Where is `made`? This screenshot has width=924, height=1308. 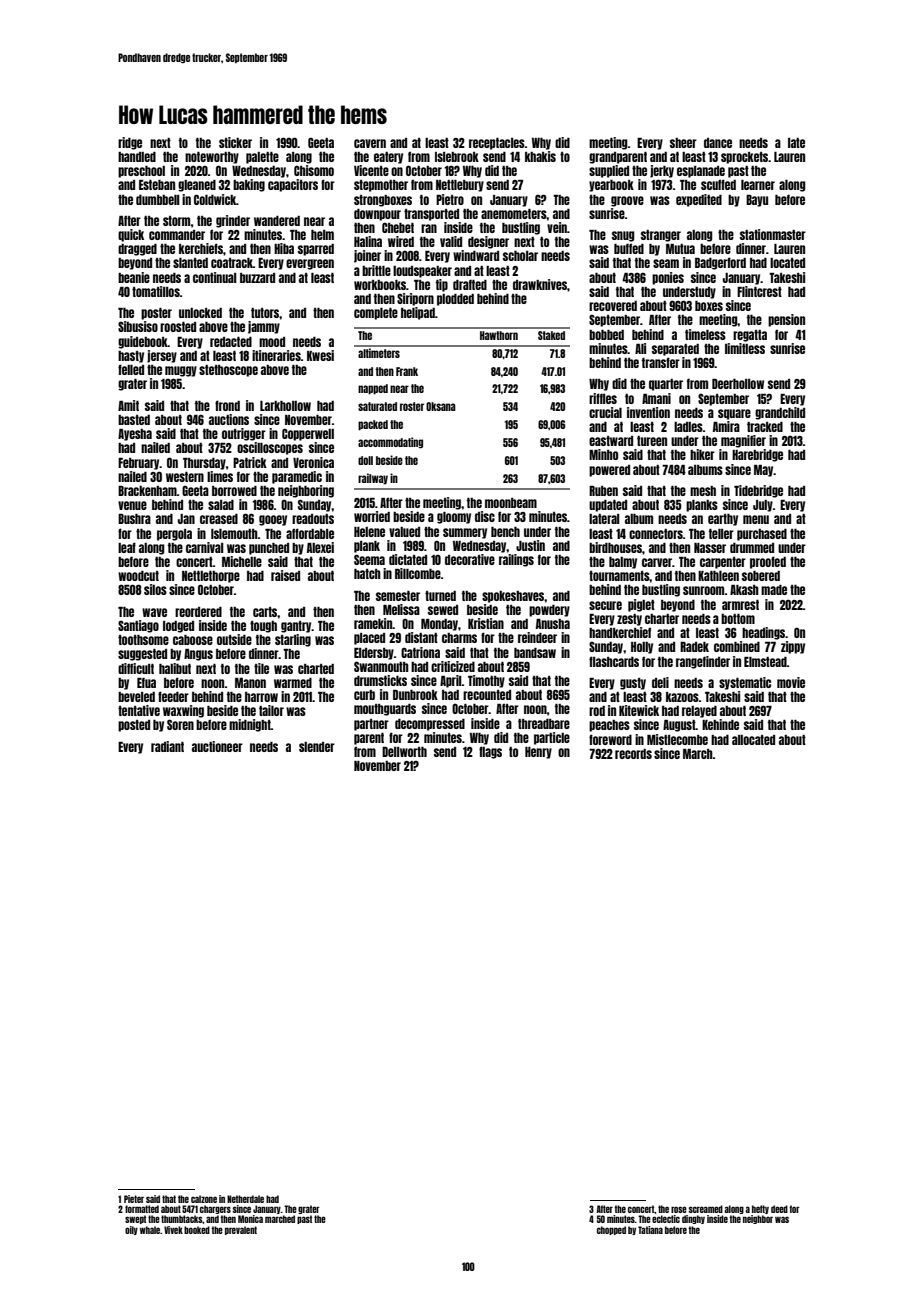
made is located at coordinates (774, 590).
